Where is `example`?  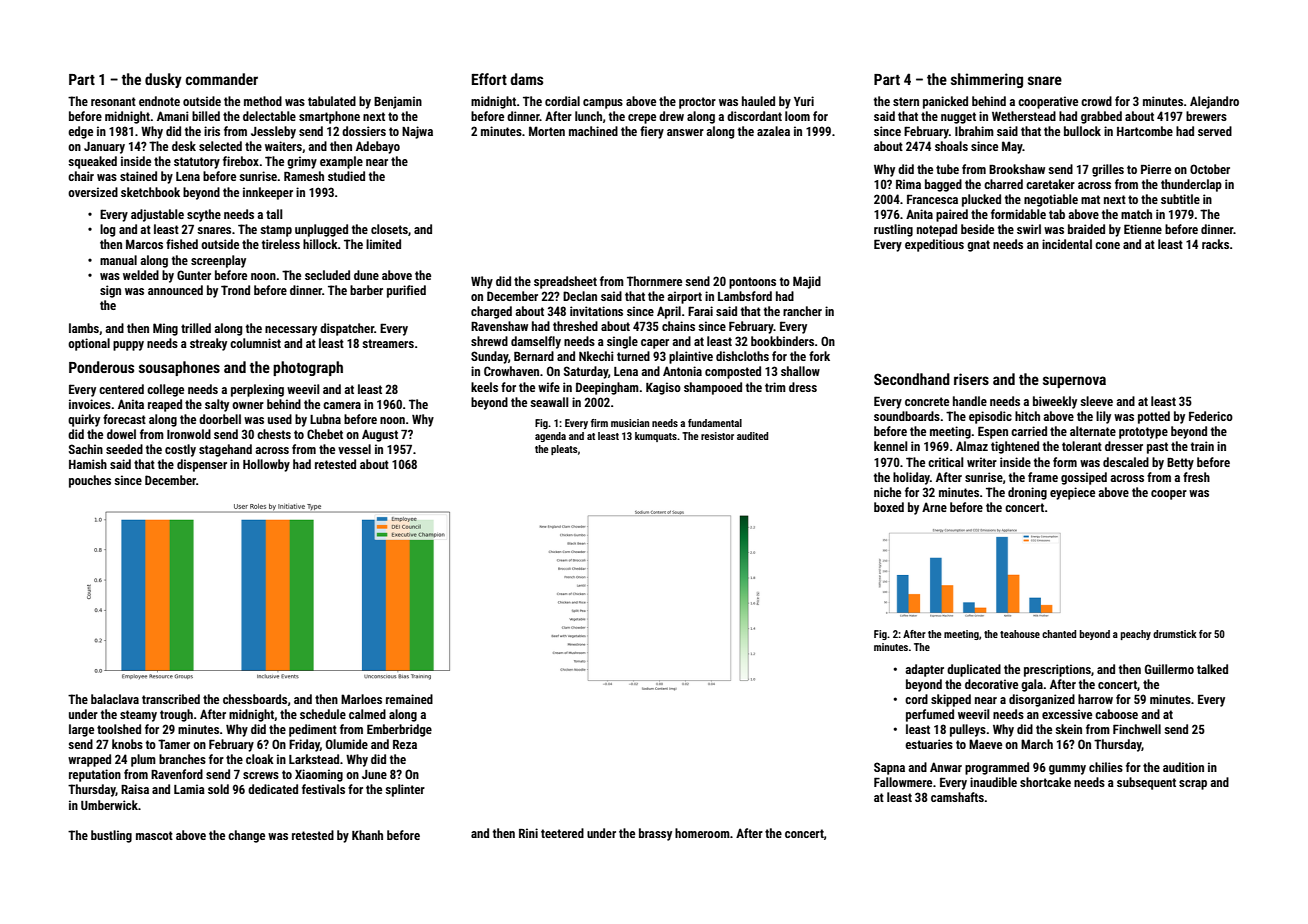
example is located at coordinates (341, 162).
